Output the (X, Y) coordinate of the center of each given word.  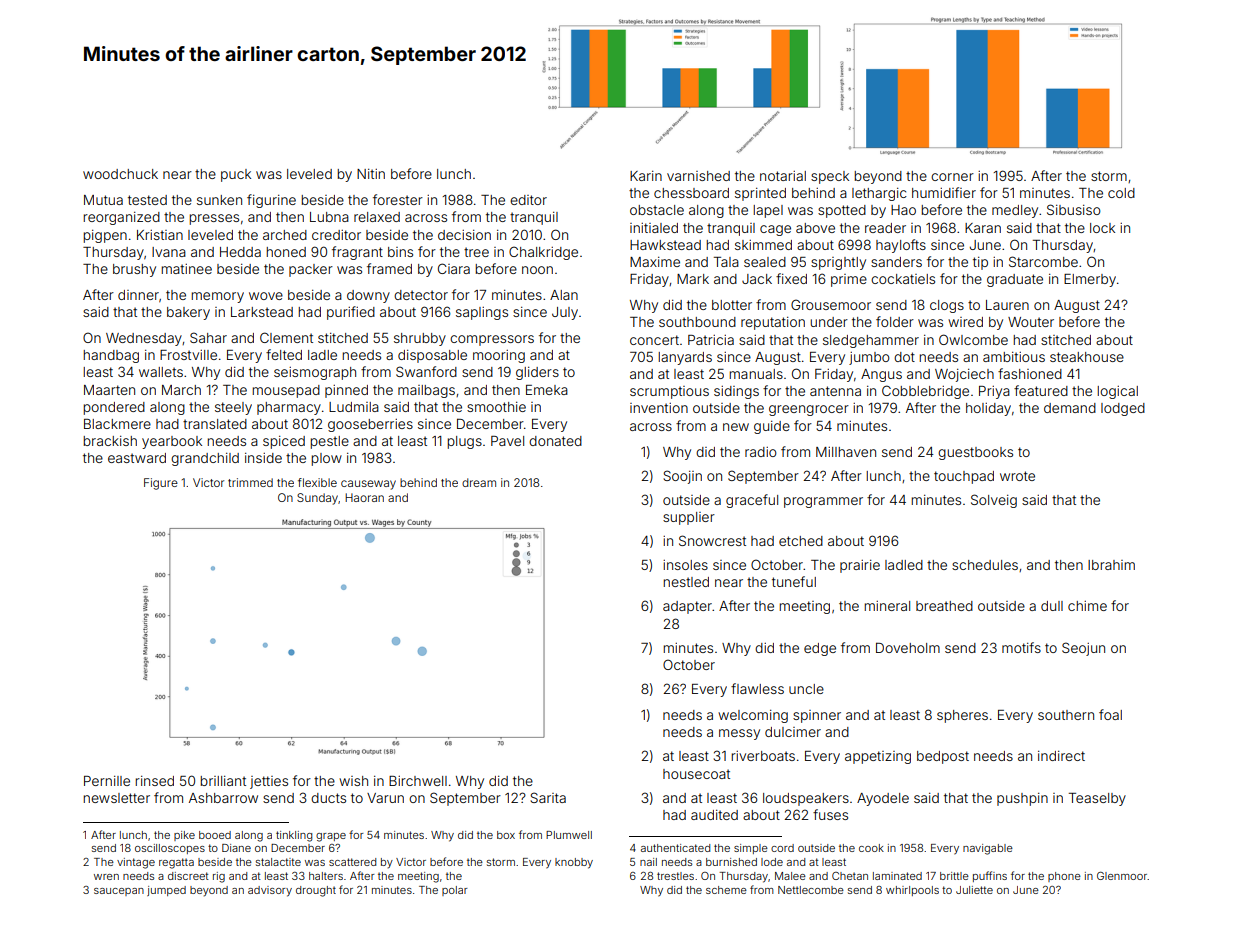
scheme (726, 890)
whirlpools (912, 891)
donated (555, 441)
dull (1052, 606)
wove (266, 296)
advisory (270, 891)
